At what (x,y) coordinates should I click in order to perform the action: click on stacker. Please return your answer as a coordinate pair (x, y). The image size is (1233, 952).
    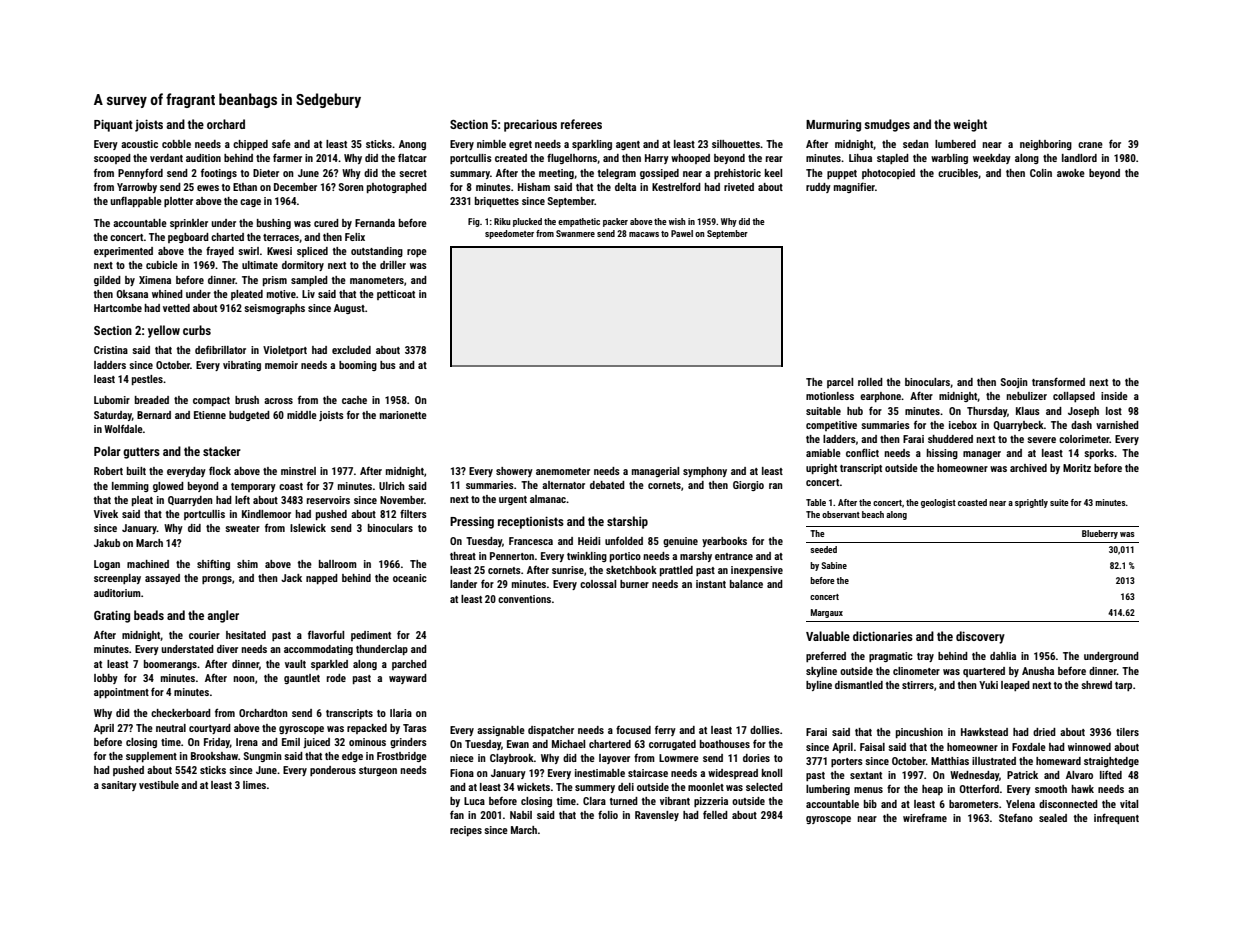
    Looking at the image, I should click on (222, 451).
